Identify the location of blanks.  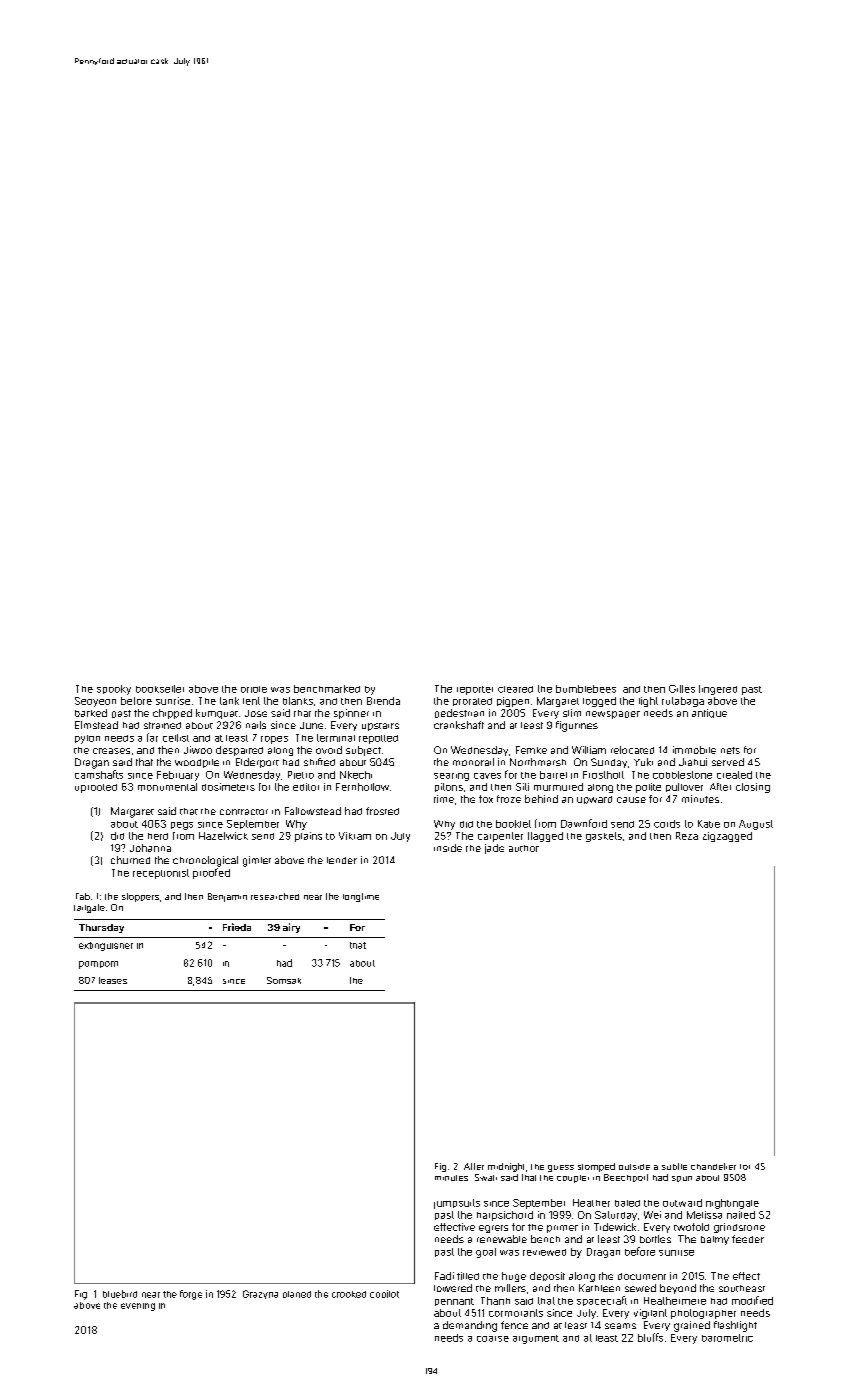
(298, 701).
